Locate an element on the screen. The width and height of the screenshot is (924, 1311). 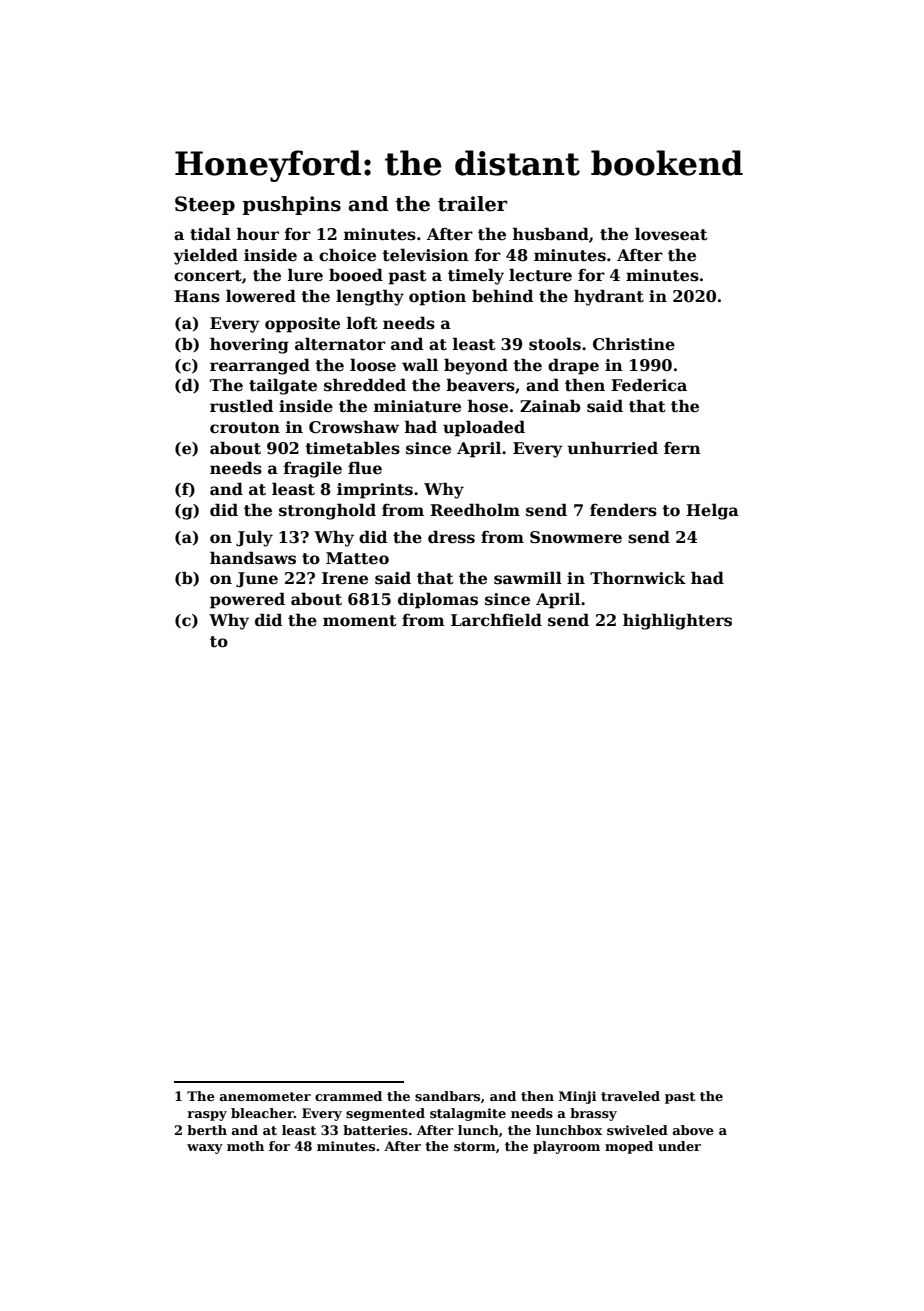
trailer is located at coordinates (472, 204).
